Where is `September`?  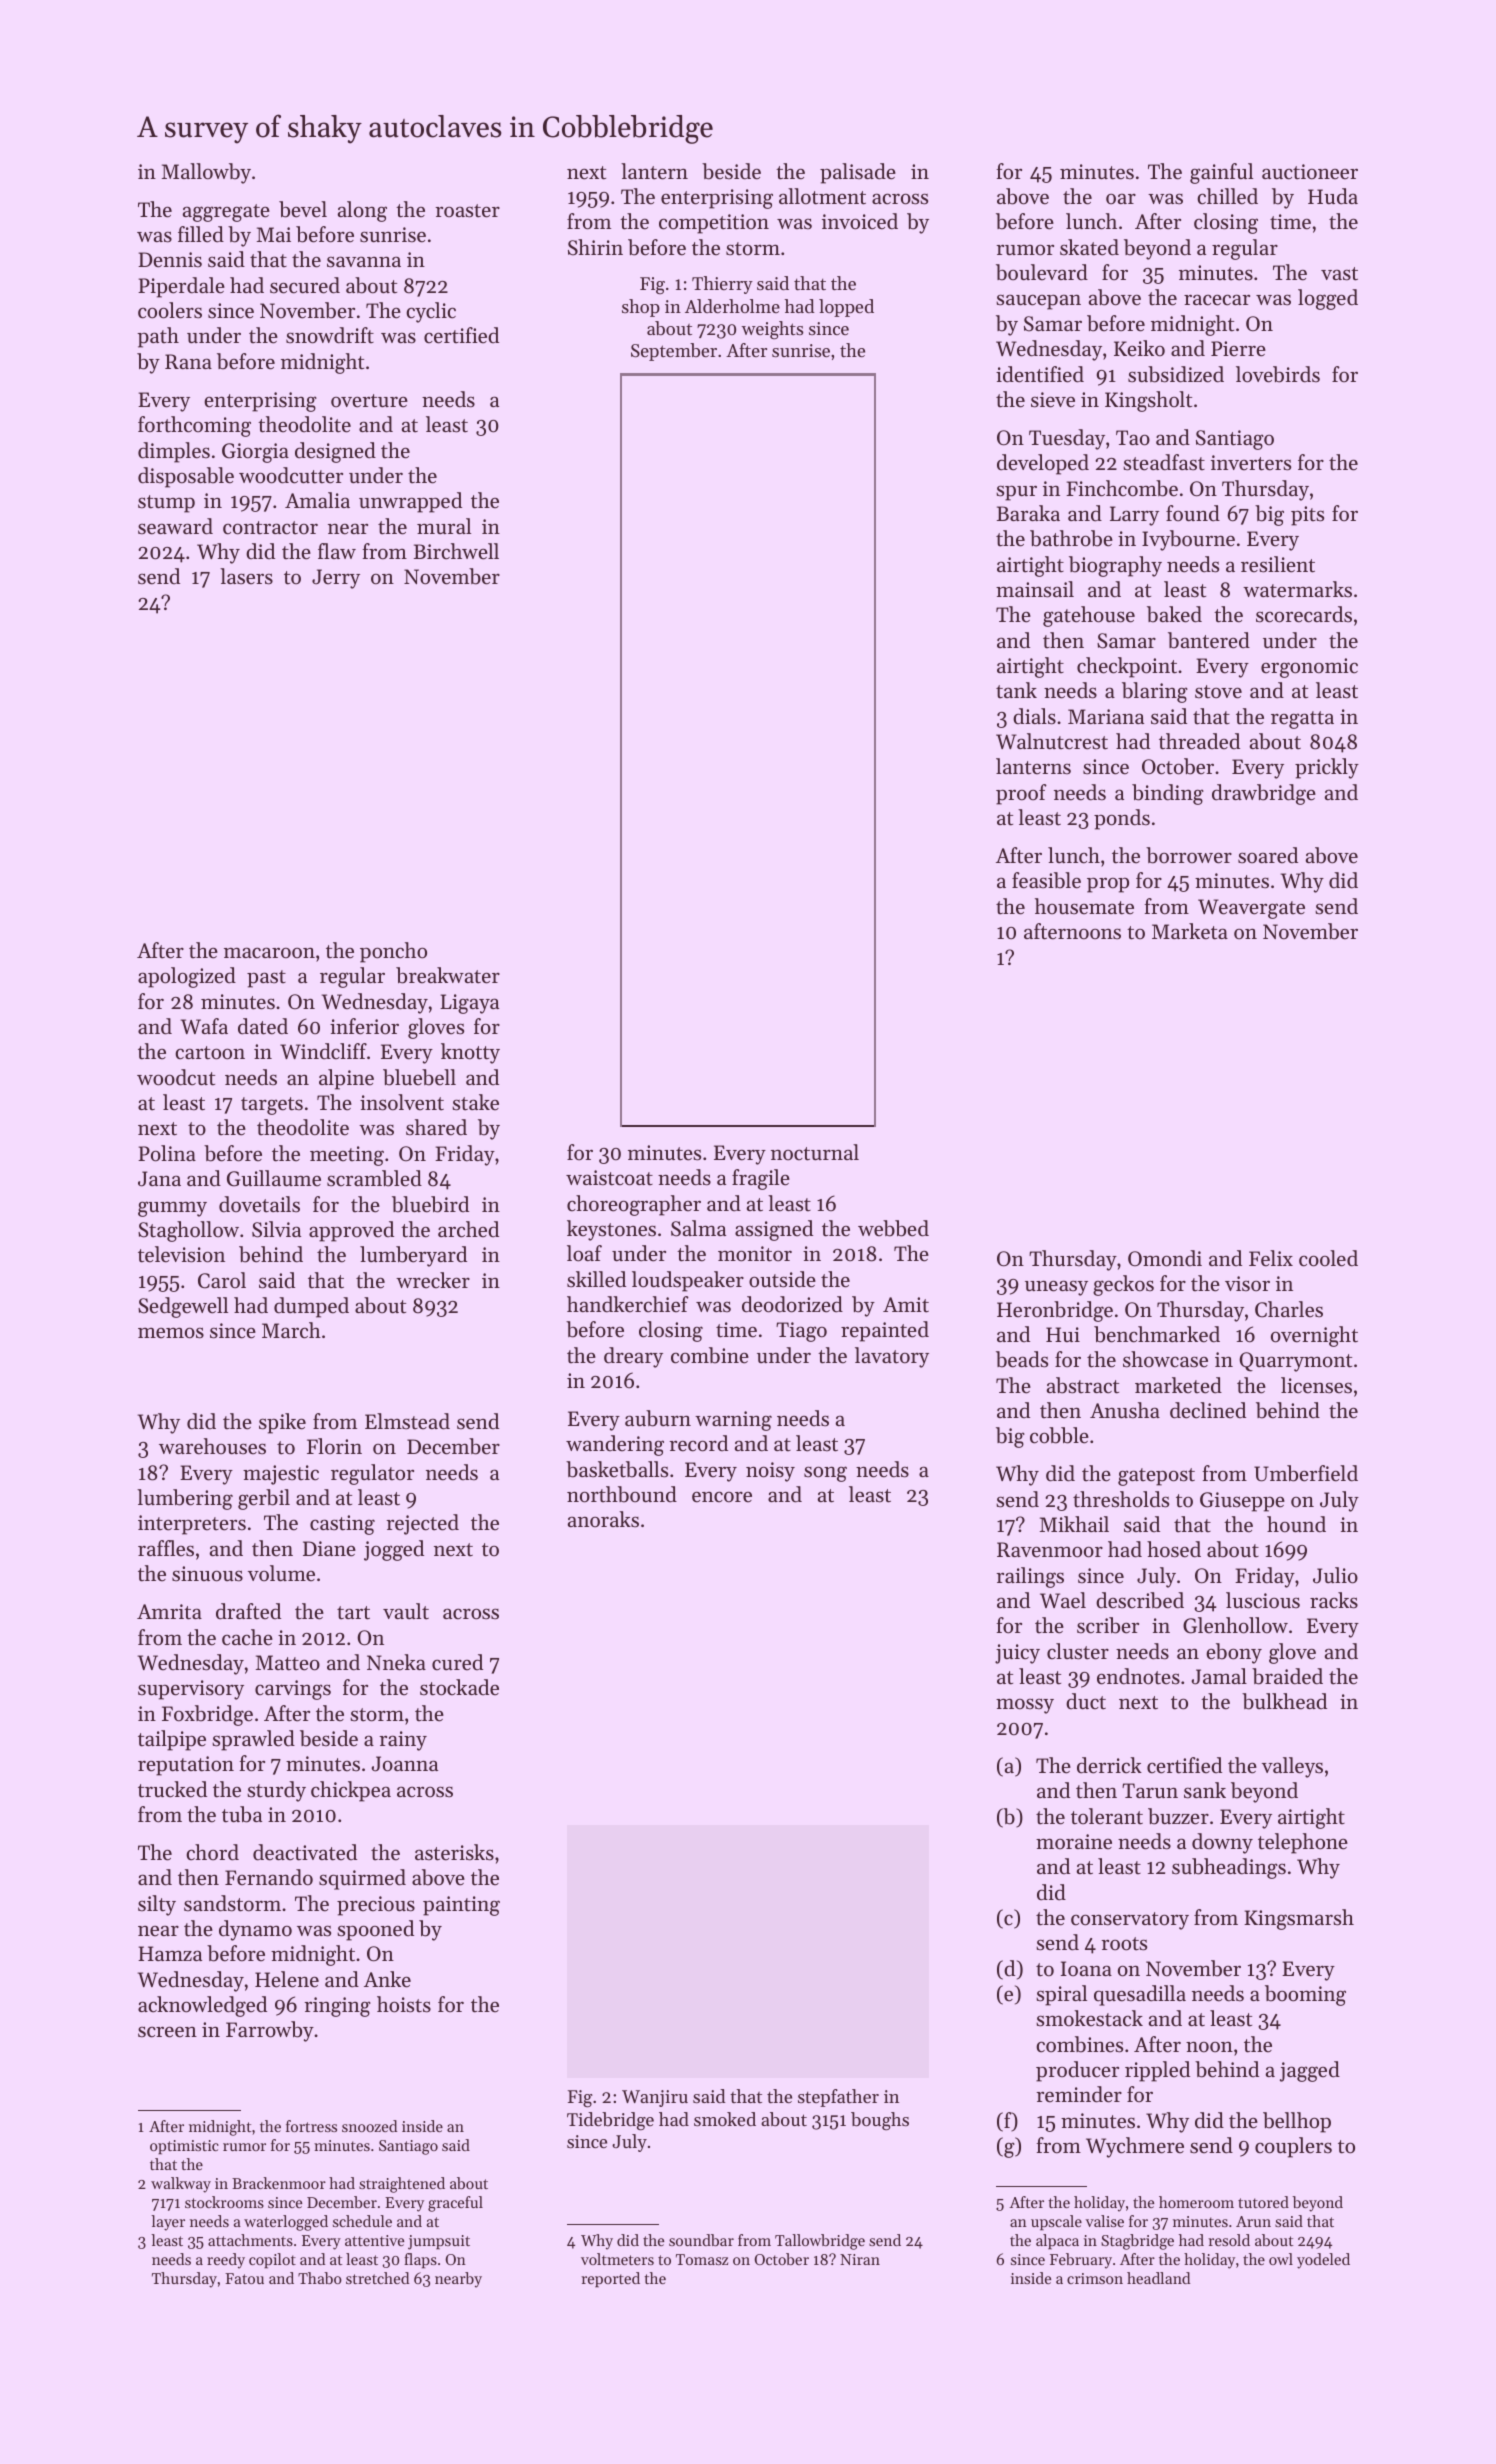 September is located at coordinates (674, 352).
